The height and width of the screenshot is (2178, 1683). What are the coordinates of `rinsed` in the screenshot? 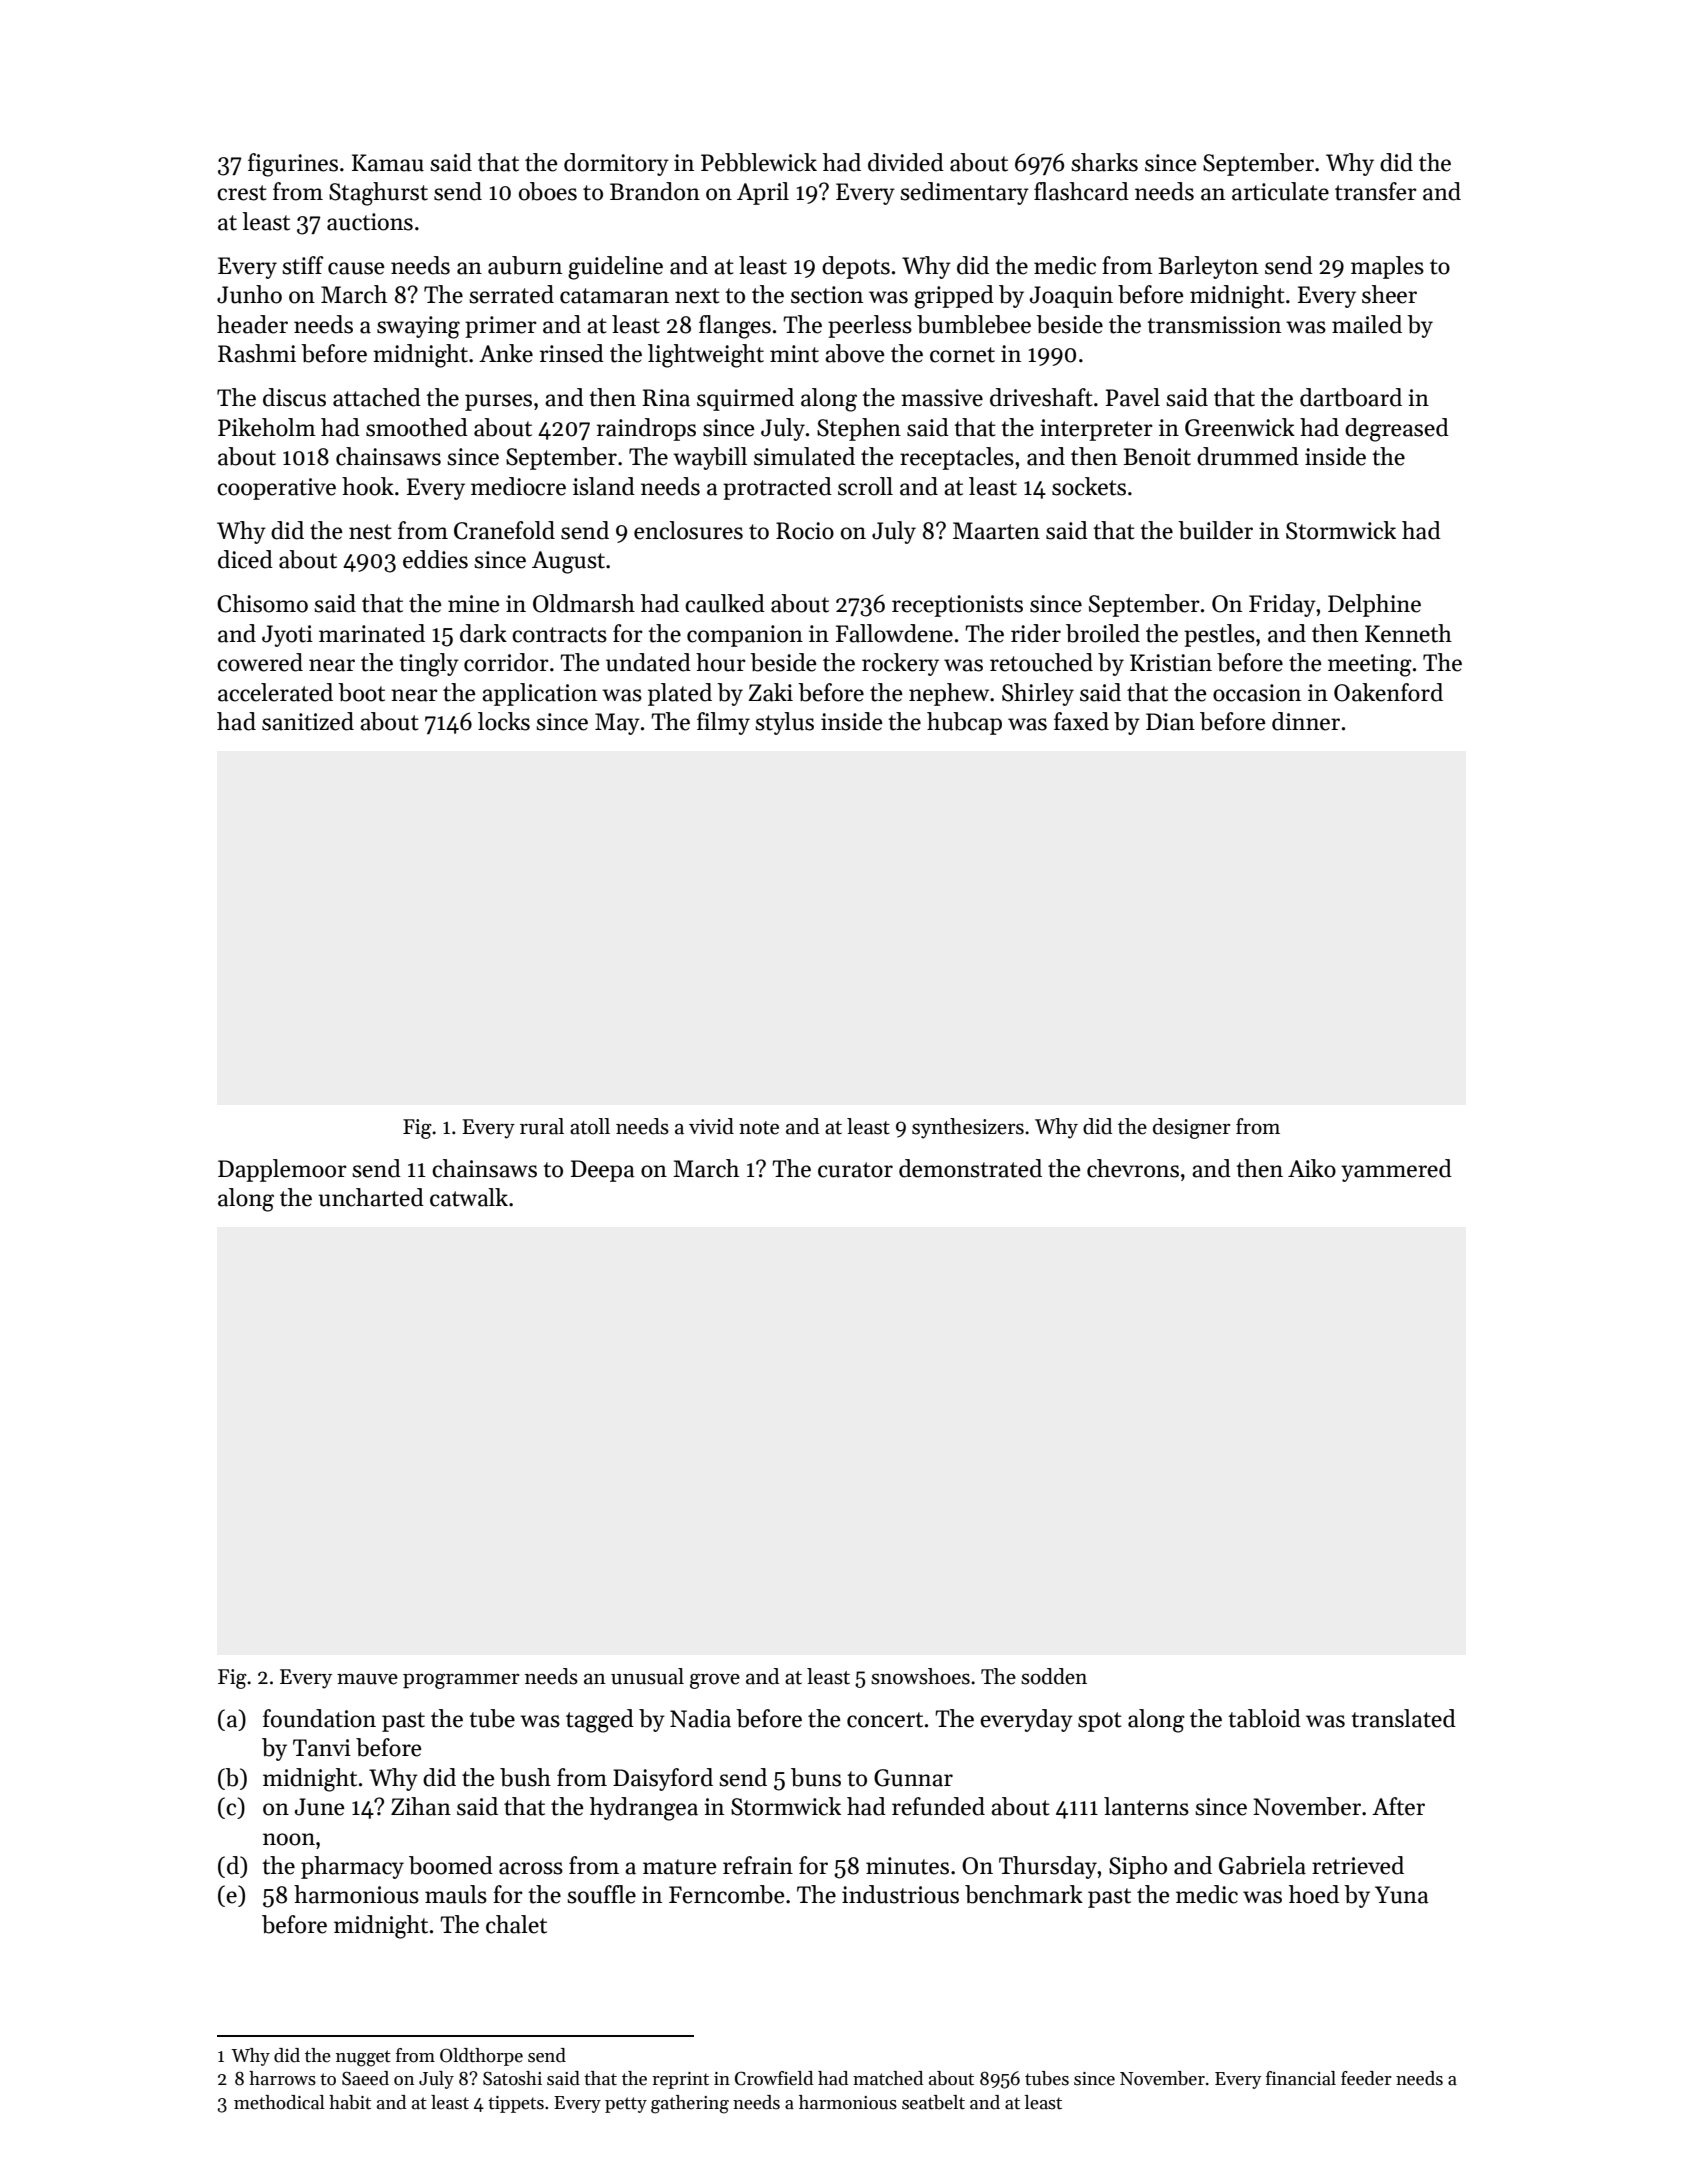 It's located at (572, 353).
